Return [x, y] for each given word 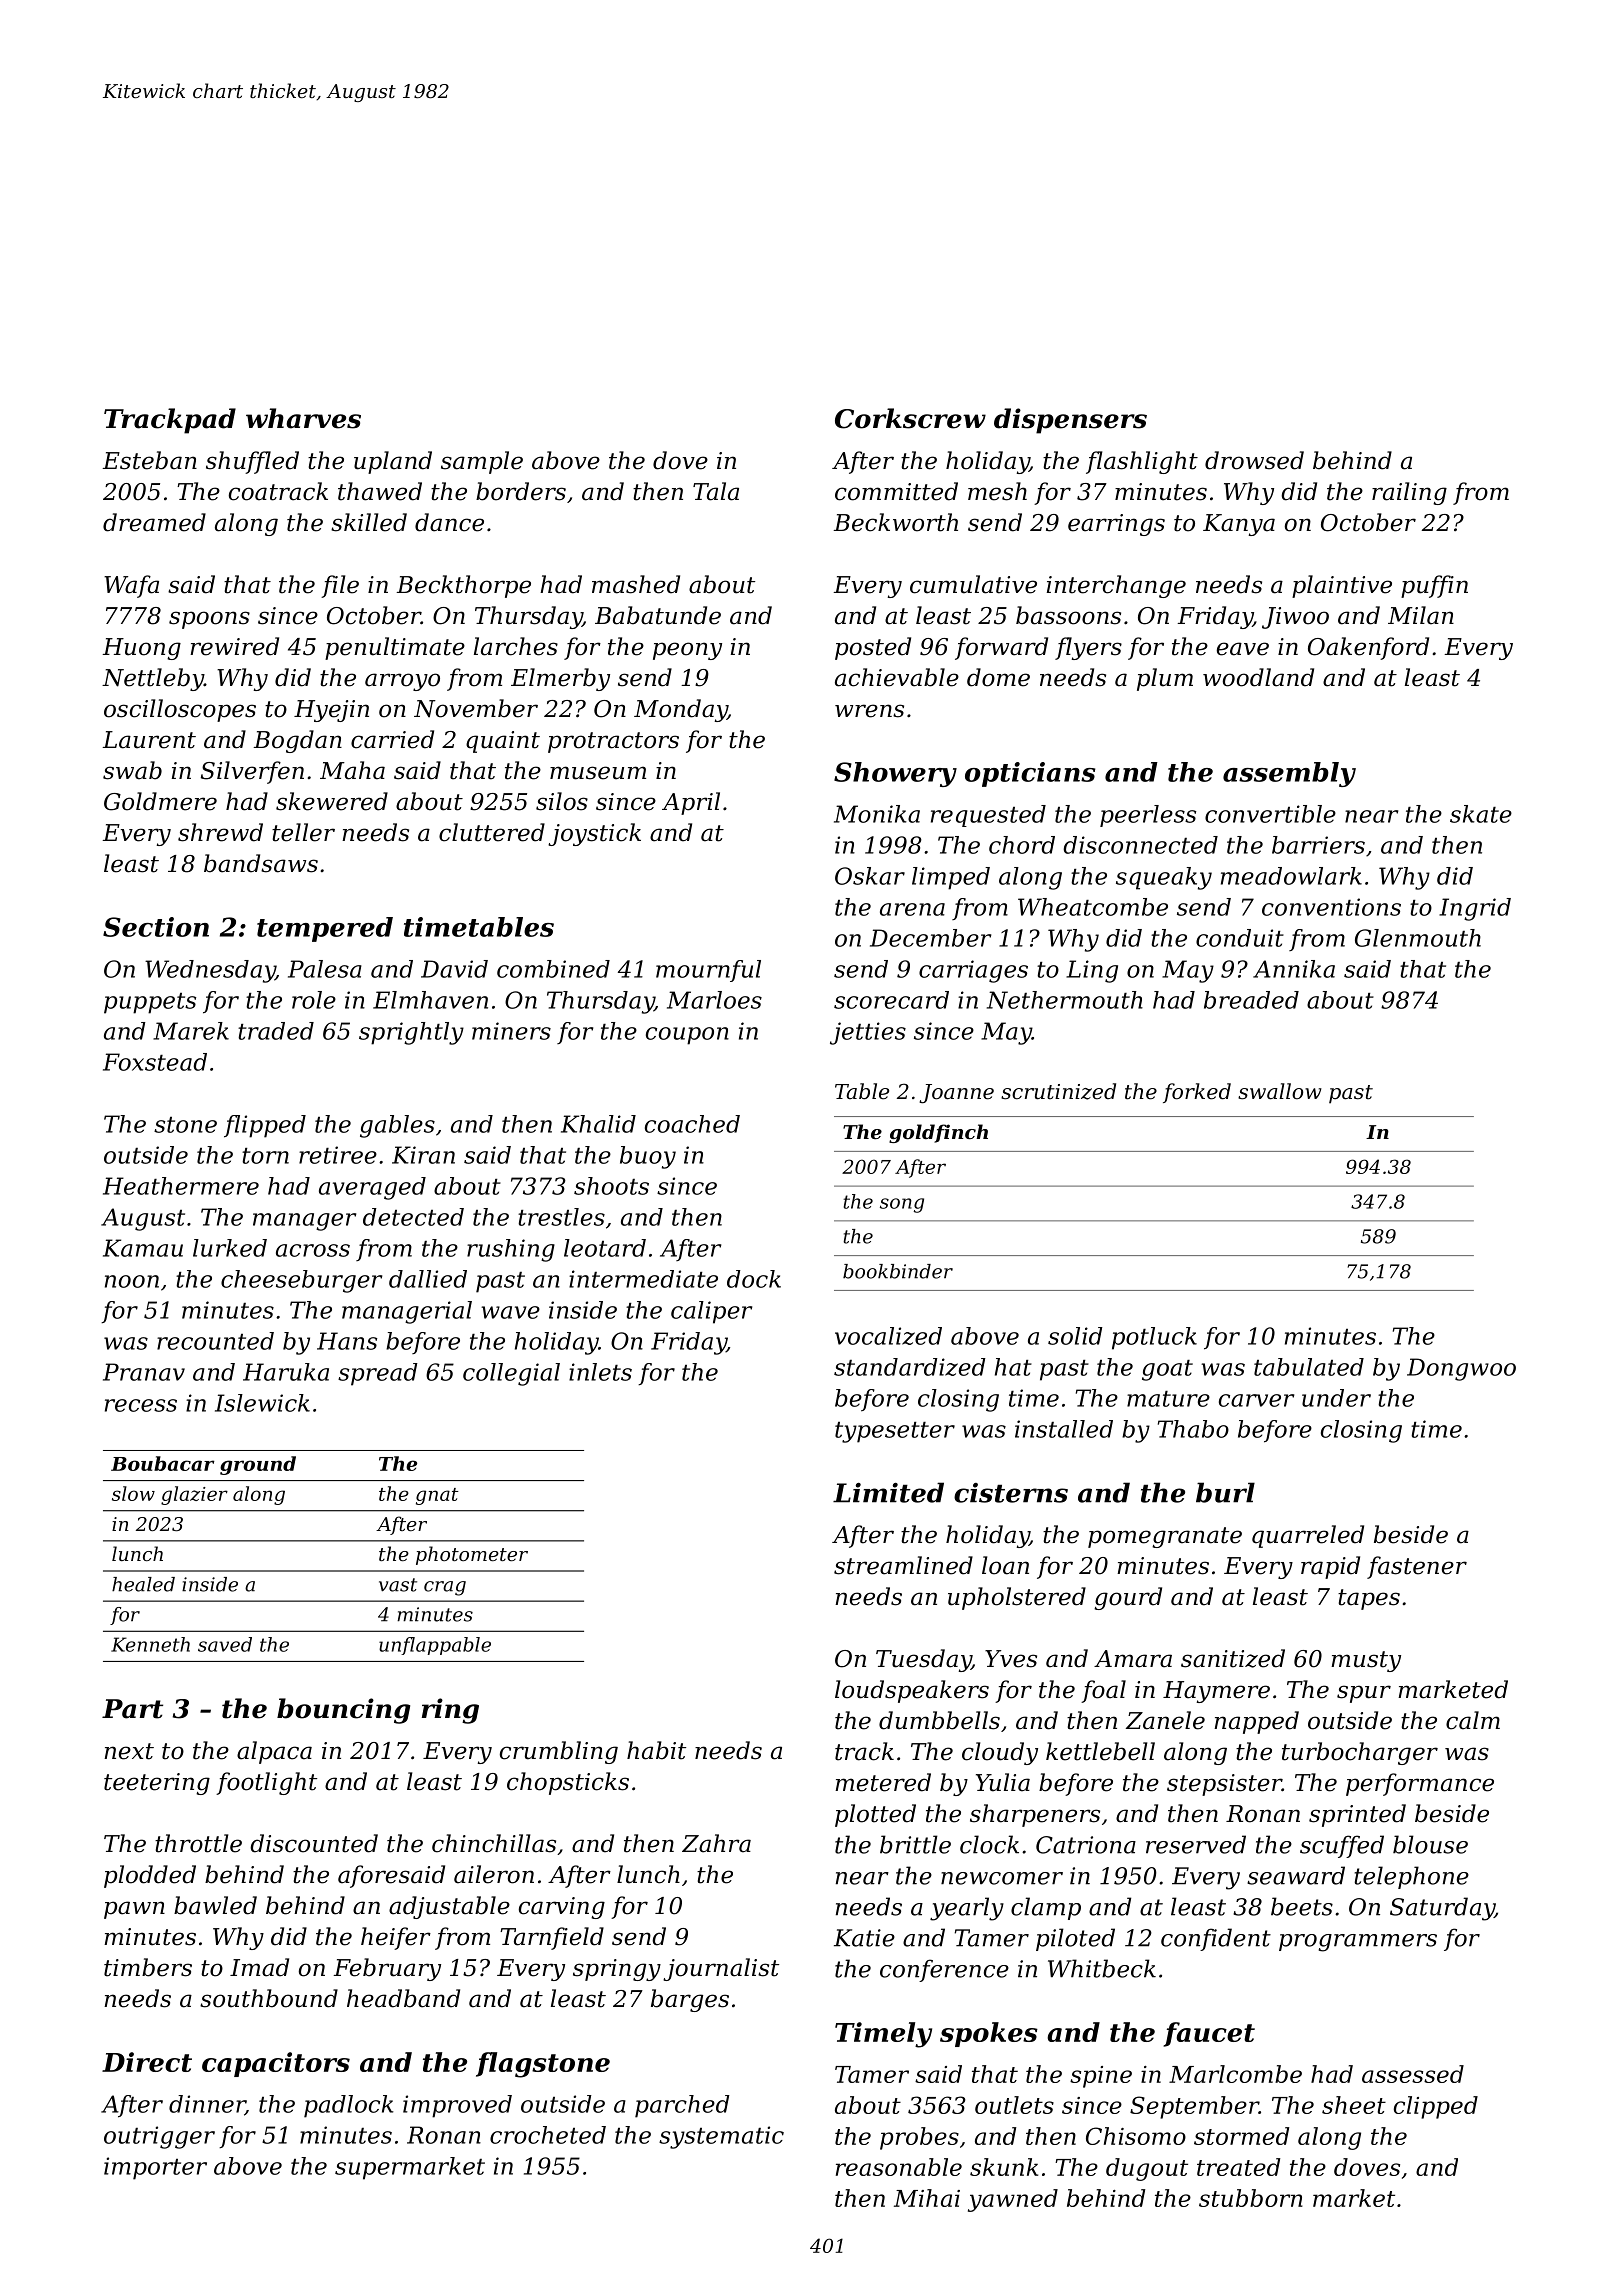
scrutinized [1058, 1091]
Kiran [423, 1155]
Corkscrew [910, 418]
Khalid [598, 1124]
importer [155, 2168]
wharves [303, 418]
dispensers [1070, 421]
